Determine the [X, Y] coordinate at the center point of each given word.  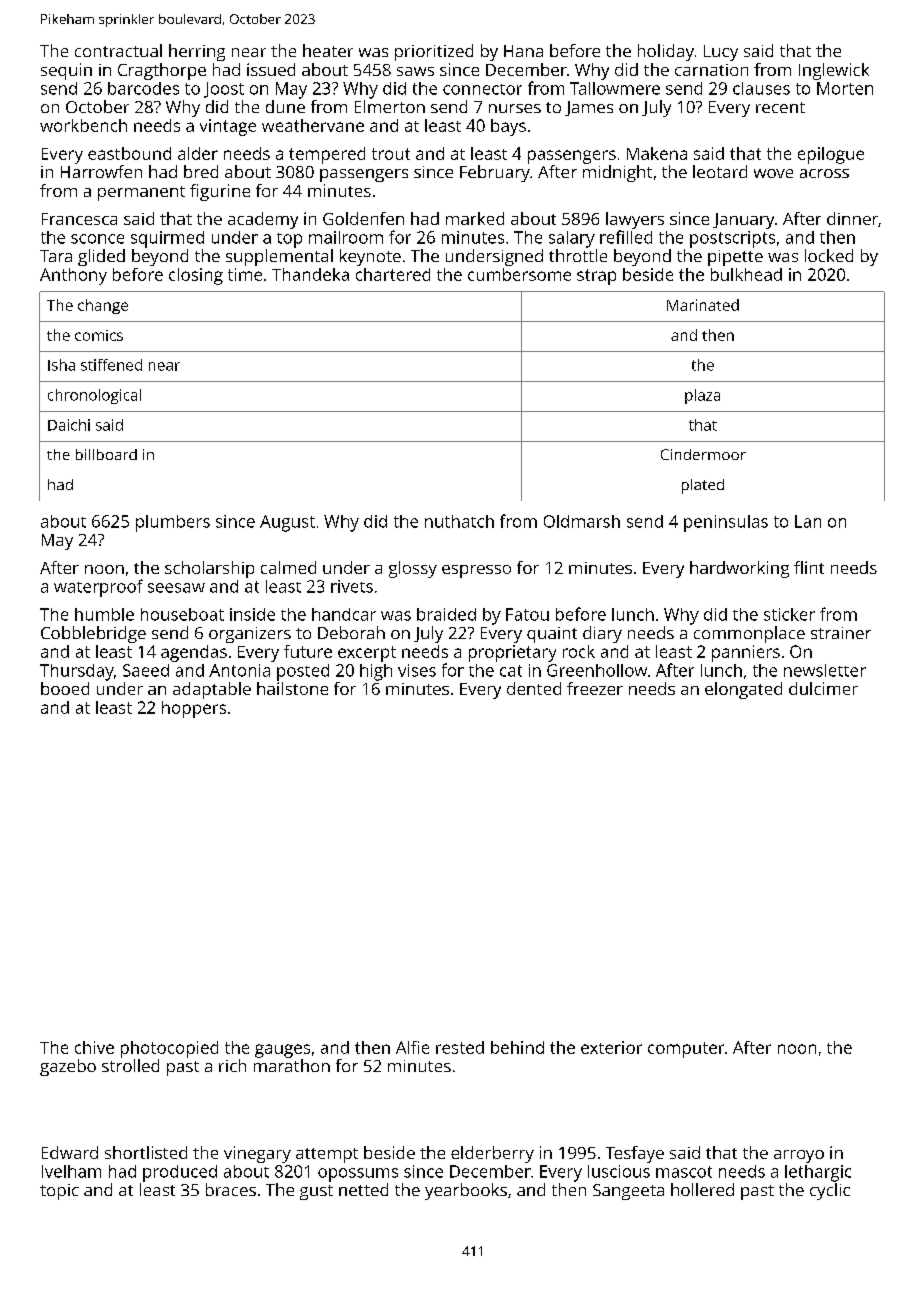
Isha [61, 365]
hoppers [194, 709]
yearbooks [466, 1191]
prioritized [434, 52]
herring [197, 52]
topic [59, 1192]
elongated [743, 690]
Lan [808, 521]
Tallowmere [615, 88]
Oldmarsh [582, 521]
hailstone [292, 688]
